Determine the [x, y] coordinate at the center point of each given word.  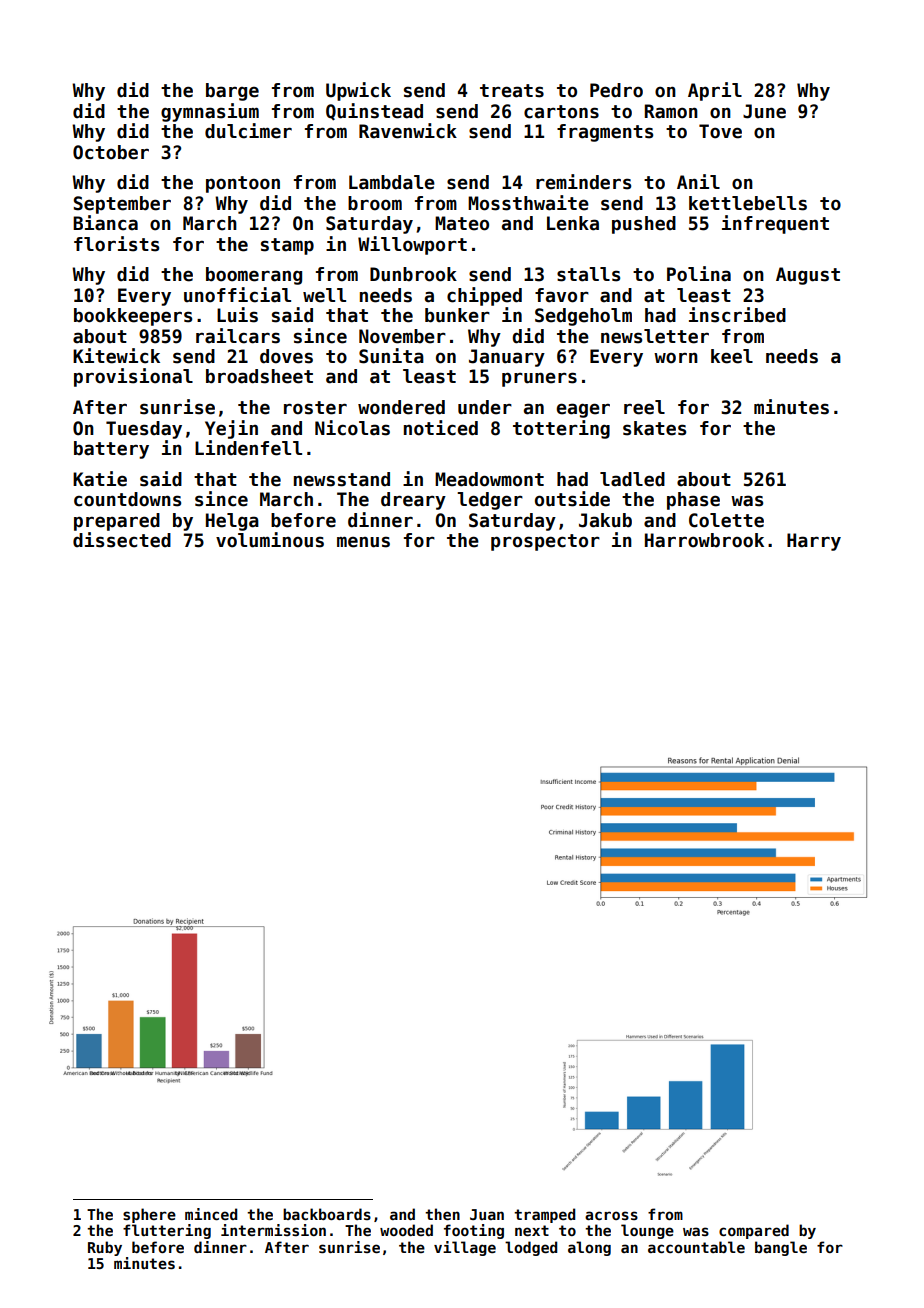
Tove [720, 131]
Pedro [616, 90]
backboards [327, 1214]
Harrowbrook [704, 540]
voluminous [270, 540]
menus [363, 542]
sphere [149, 1215]
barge [232, 92]
